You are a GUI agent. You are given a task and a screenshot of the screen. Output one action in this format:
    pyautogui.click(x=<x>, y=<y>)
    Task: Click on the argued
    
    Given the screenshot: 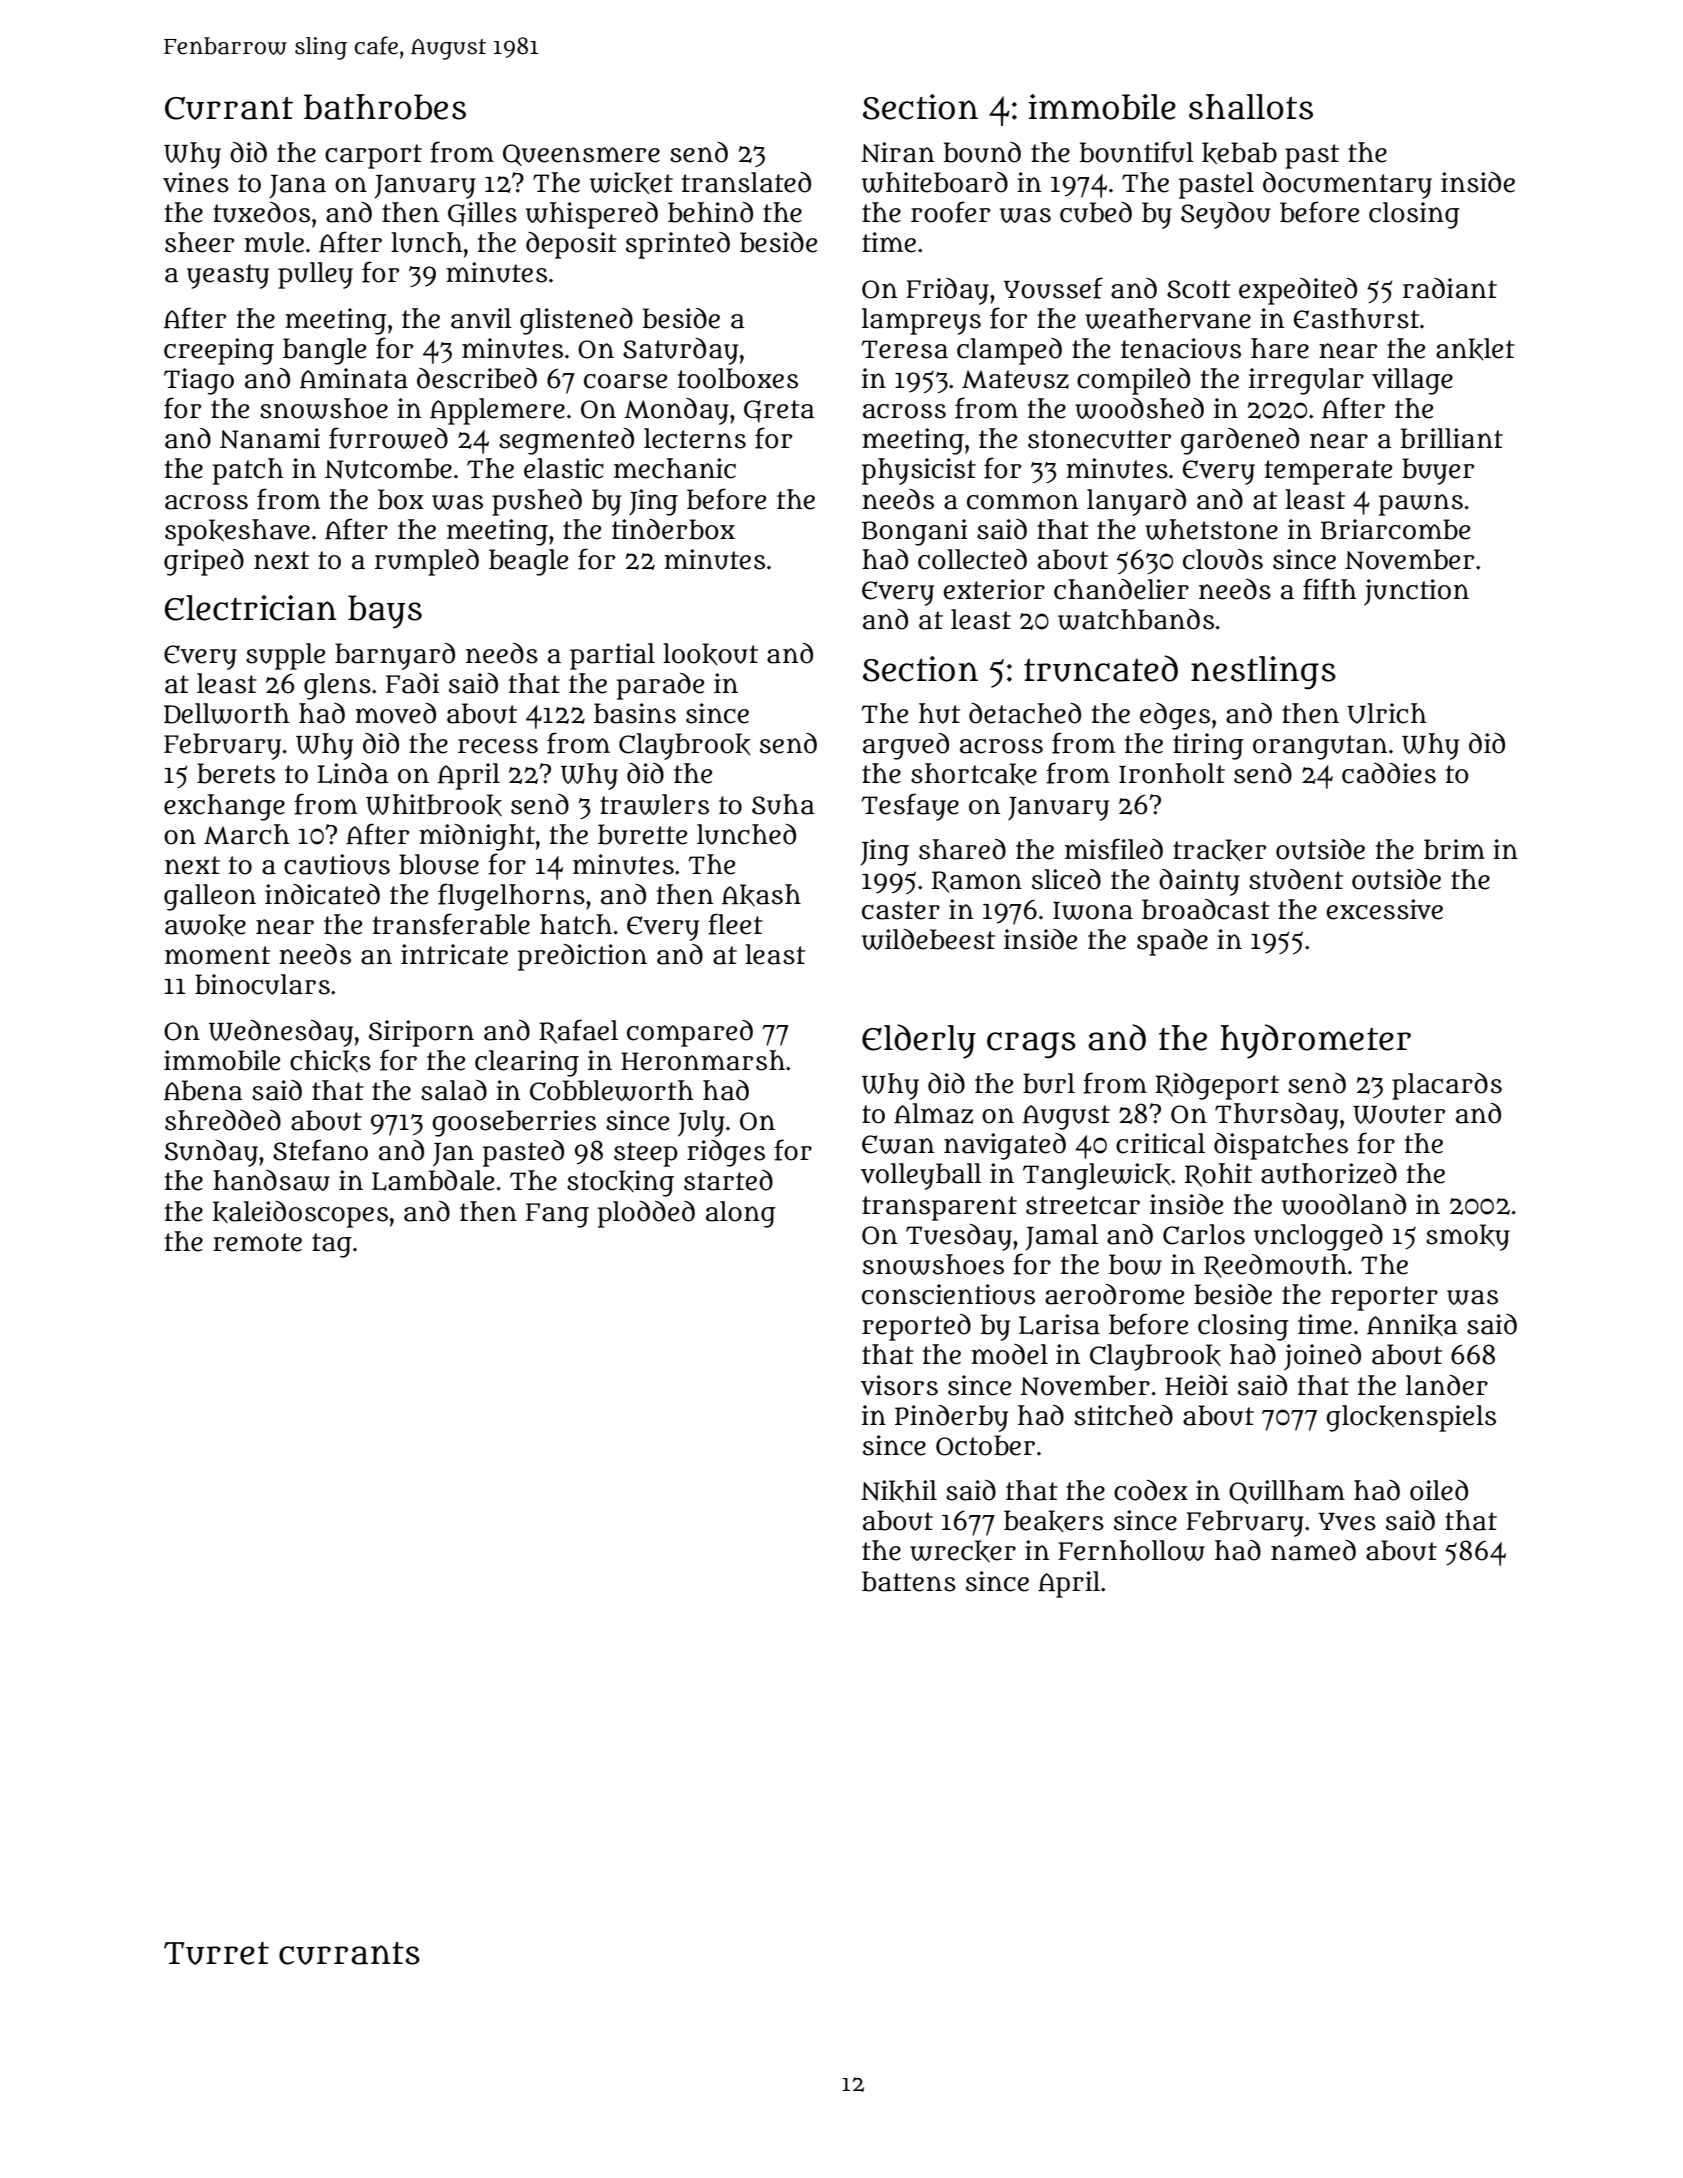 What is the action you would take?
    pyautogui.click(x=906, y=746)
